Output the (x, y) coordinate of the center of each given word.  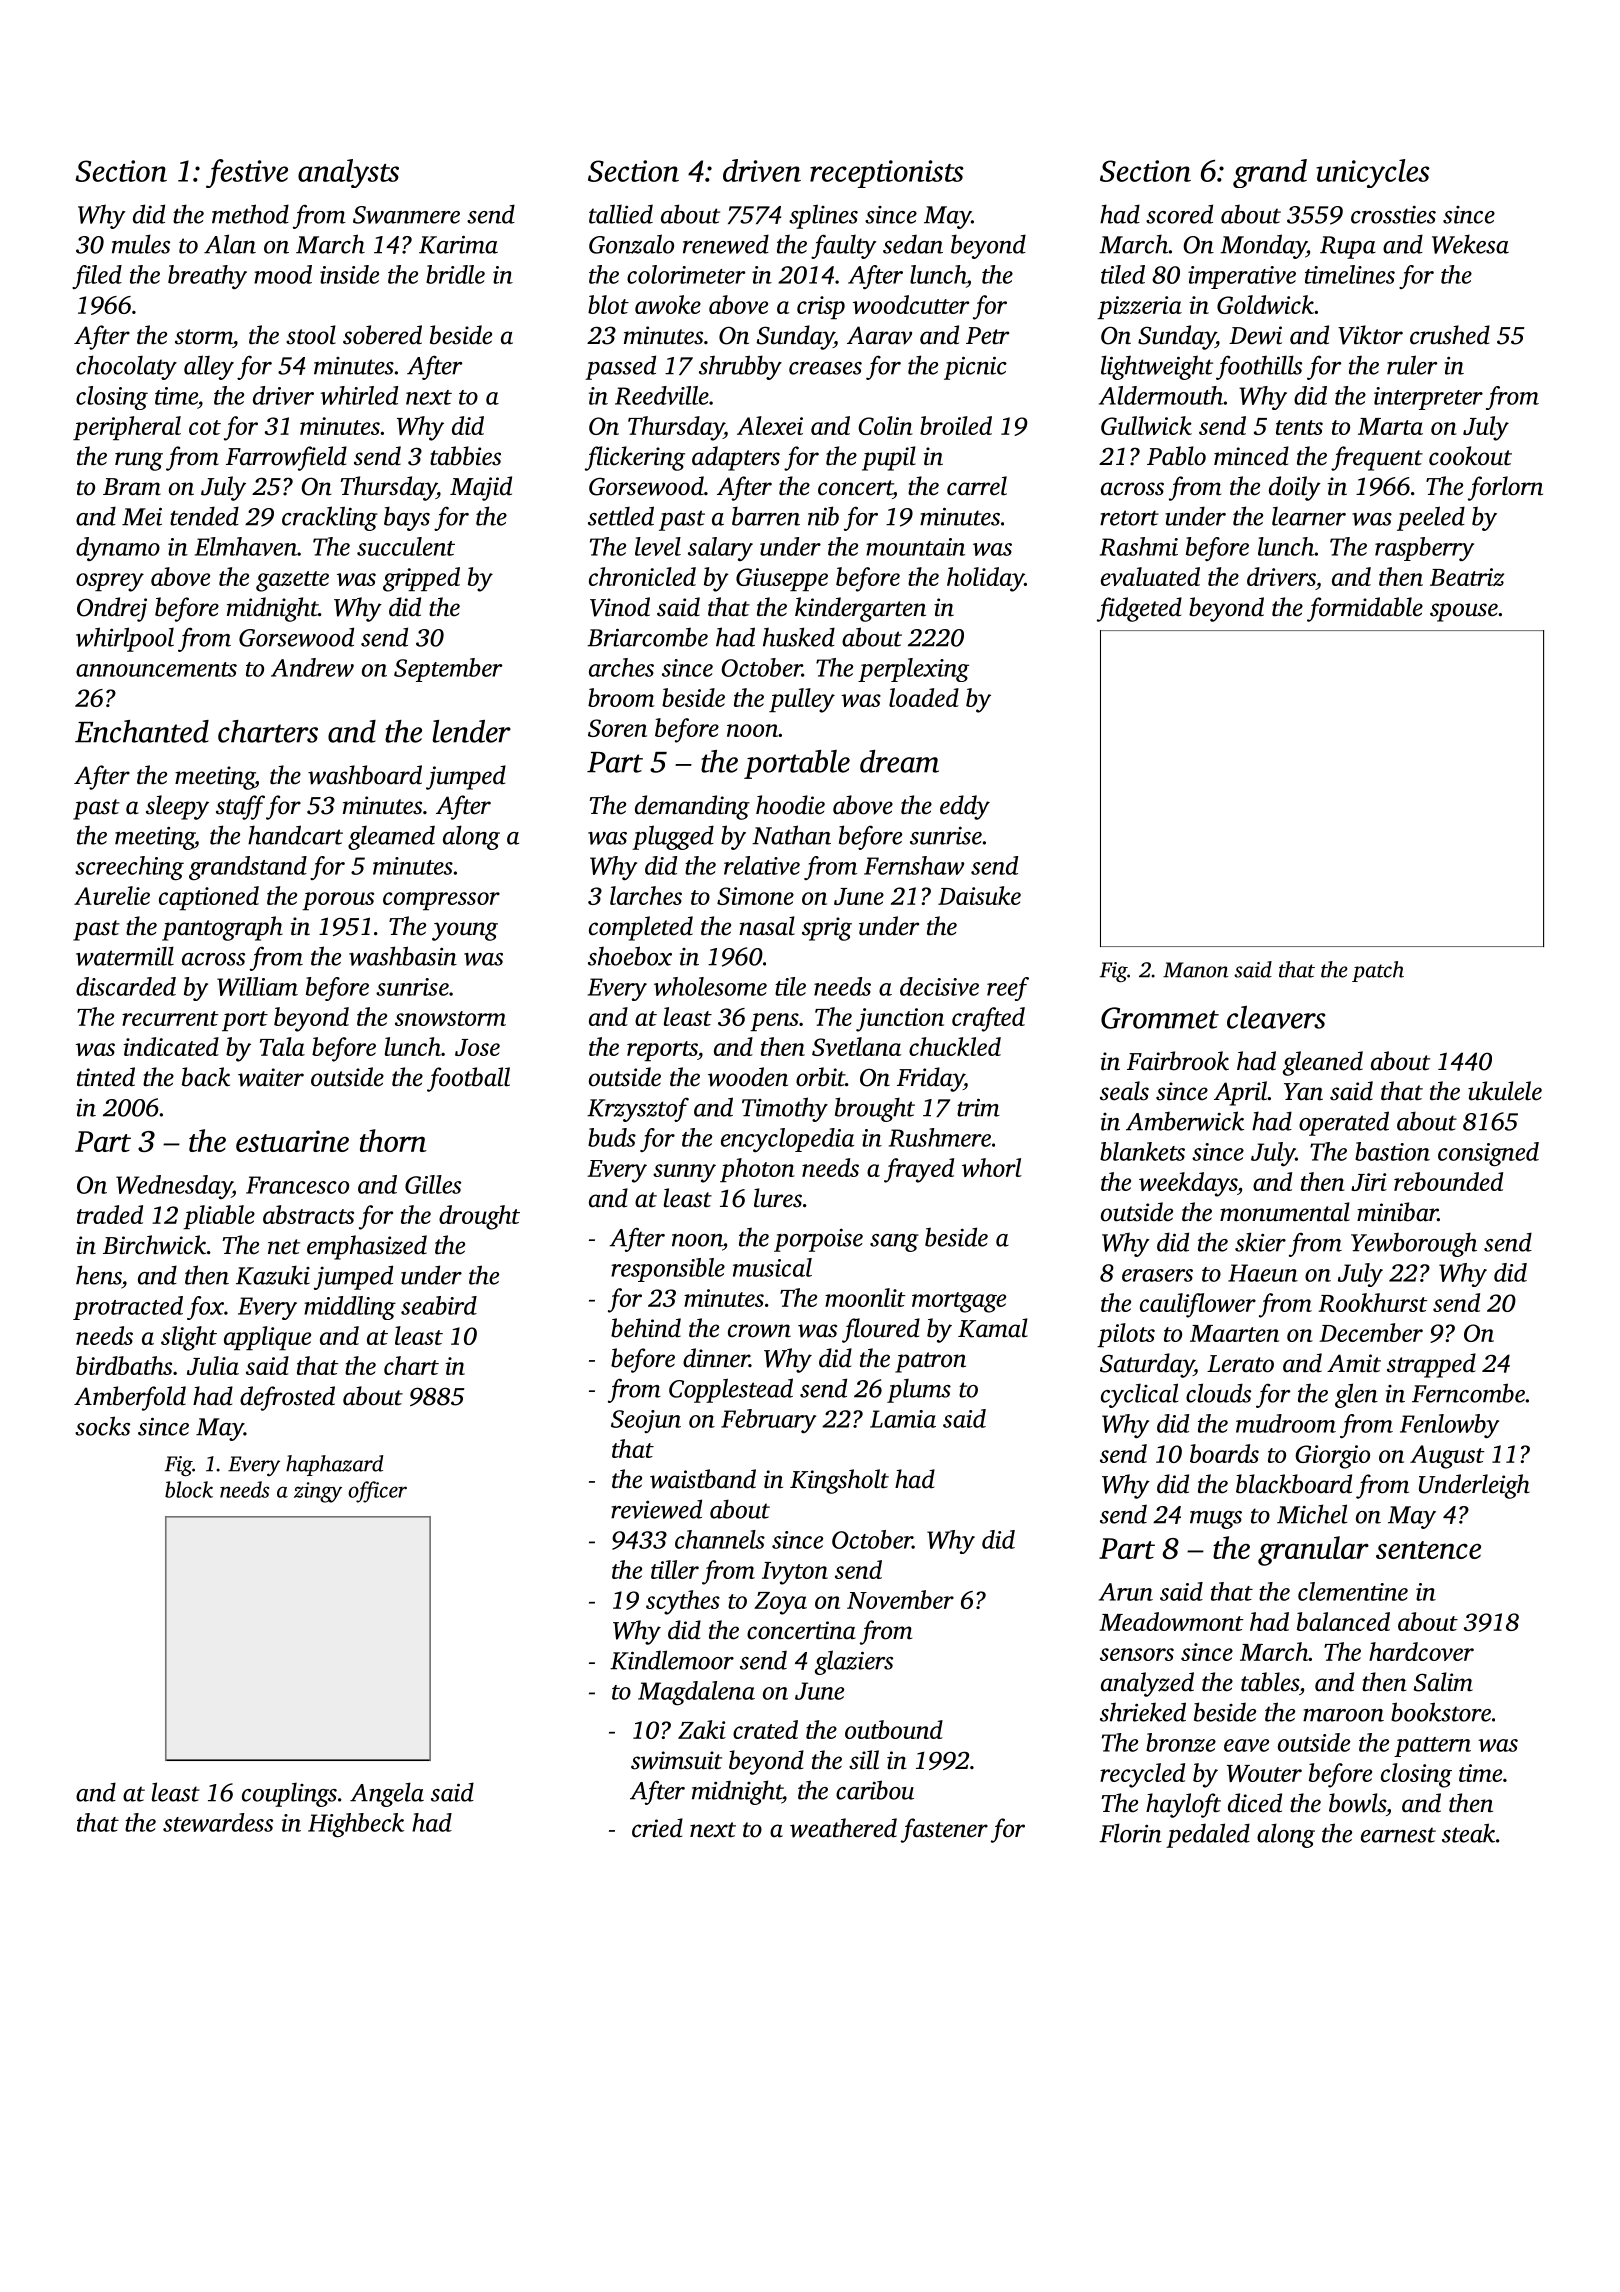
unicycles (1373, 173)
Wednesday (174, 1187)
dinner (716, 1358)
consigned (1488, 1154)
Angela (387, 1794)
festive (247, 173)
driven (762, 170)
